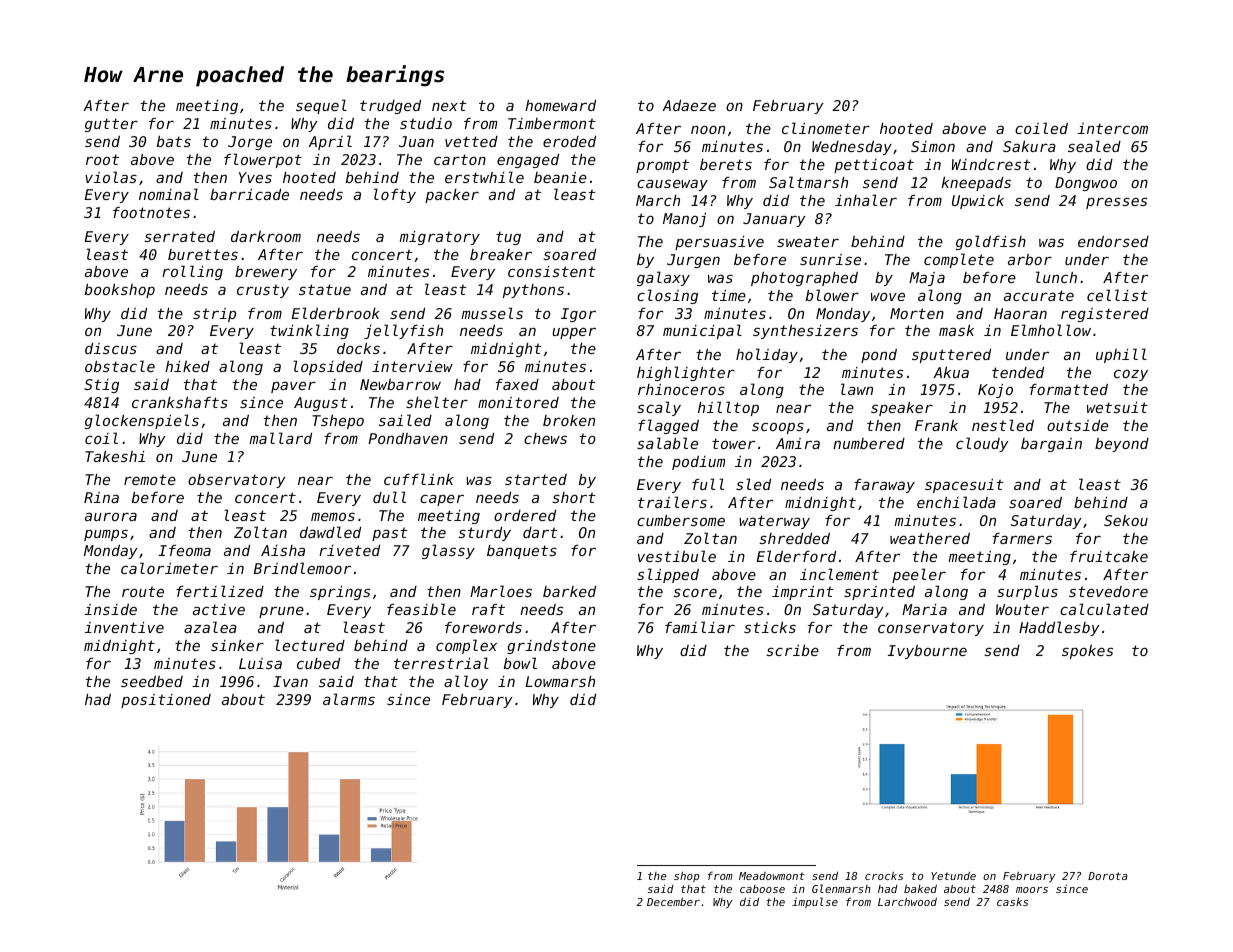 This screenshot has height=952, width=1233. What do you see at coordinates (693, 261) in the screenshot?
I see `Jurgen` at bounding box center [693, 261].
